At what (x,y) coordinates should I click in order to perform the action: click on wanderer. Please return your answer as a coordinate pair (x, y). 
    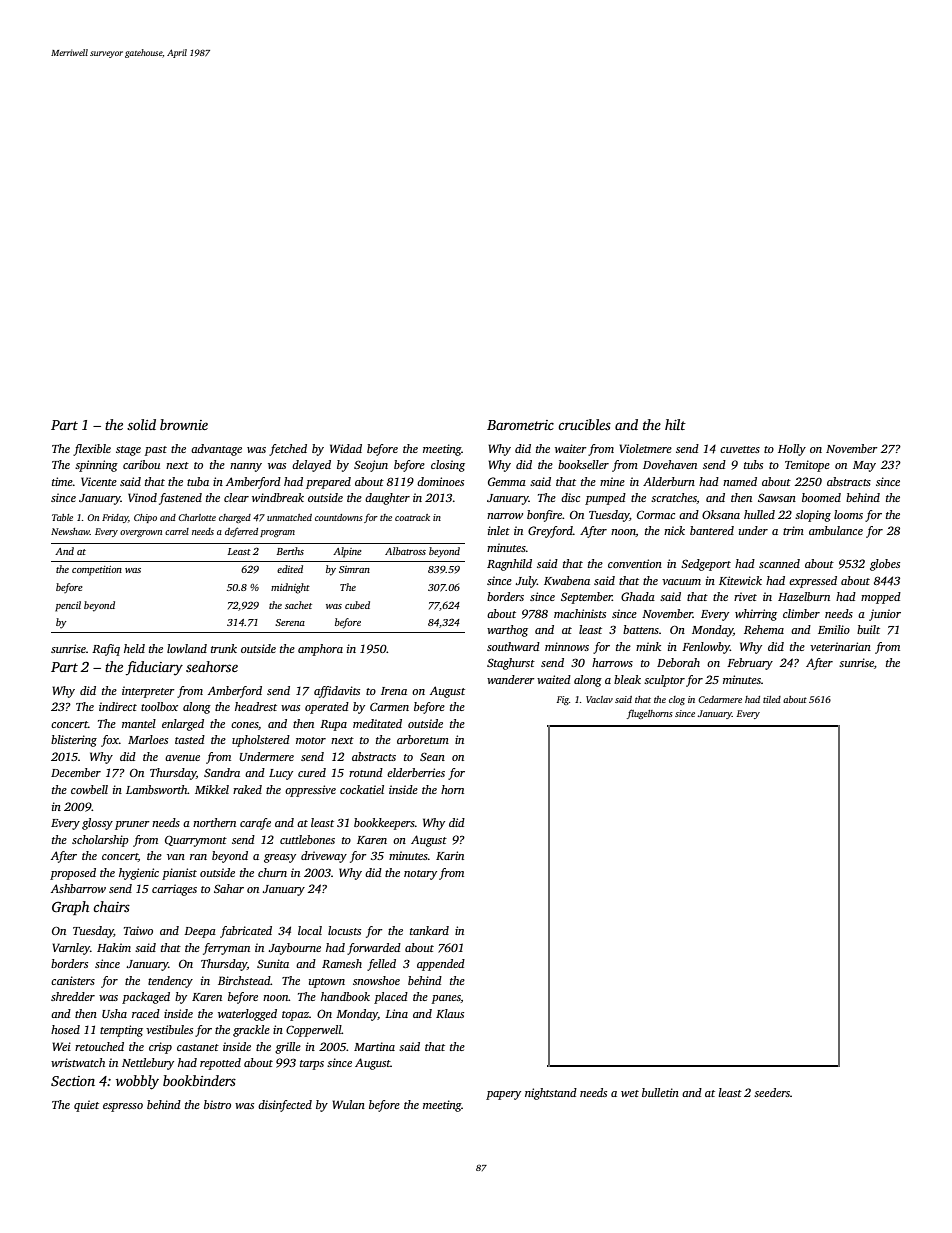
    Looking at the image, I should click on (511, 679).
